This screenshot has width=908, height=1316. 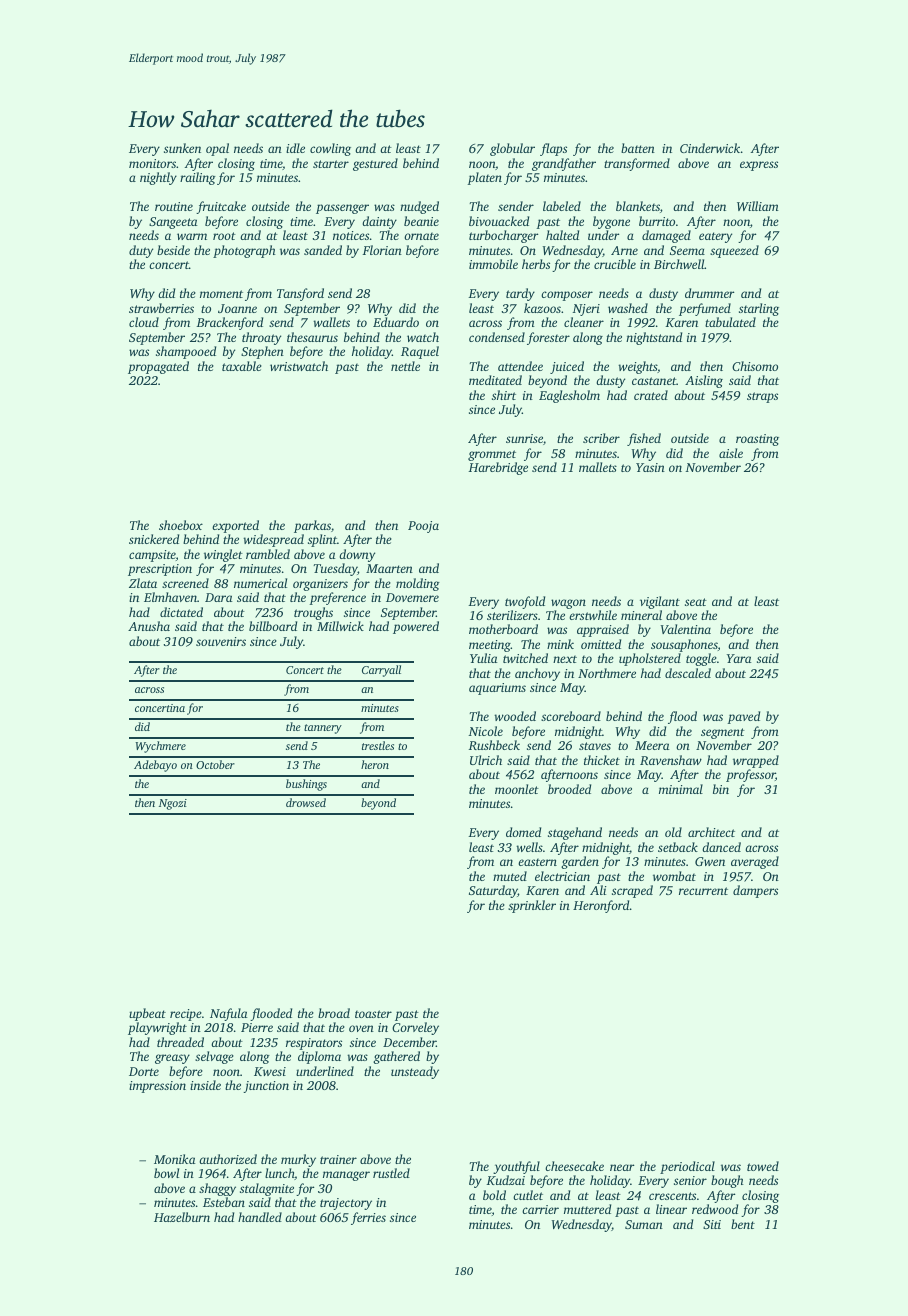 I want to click on authorized, so click(x=228, y=1159).
